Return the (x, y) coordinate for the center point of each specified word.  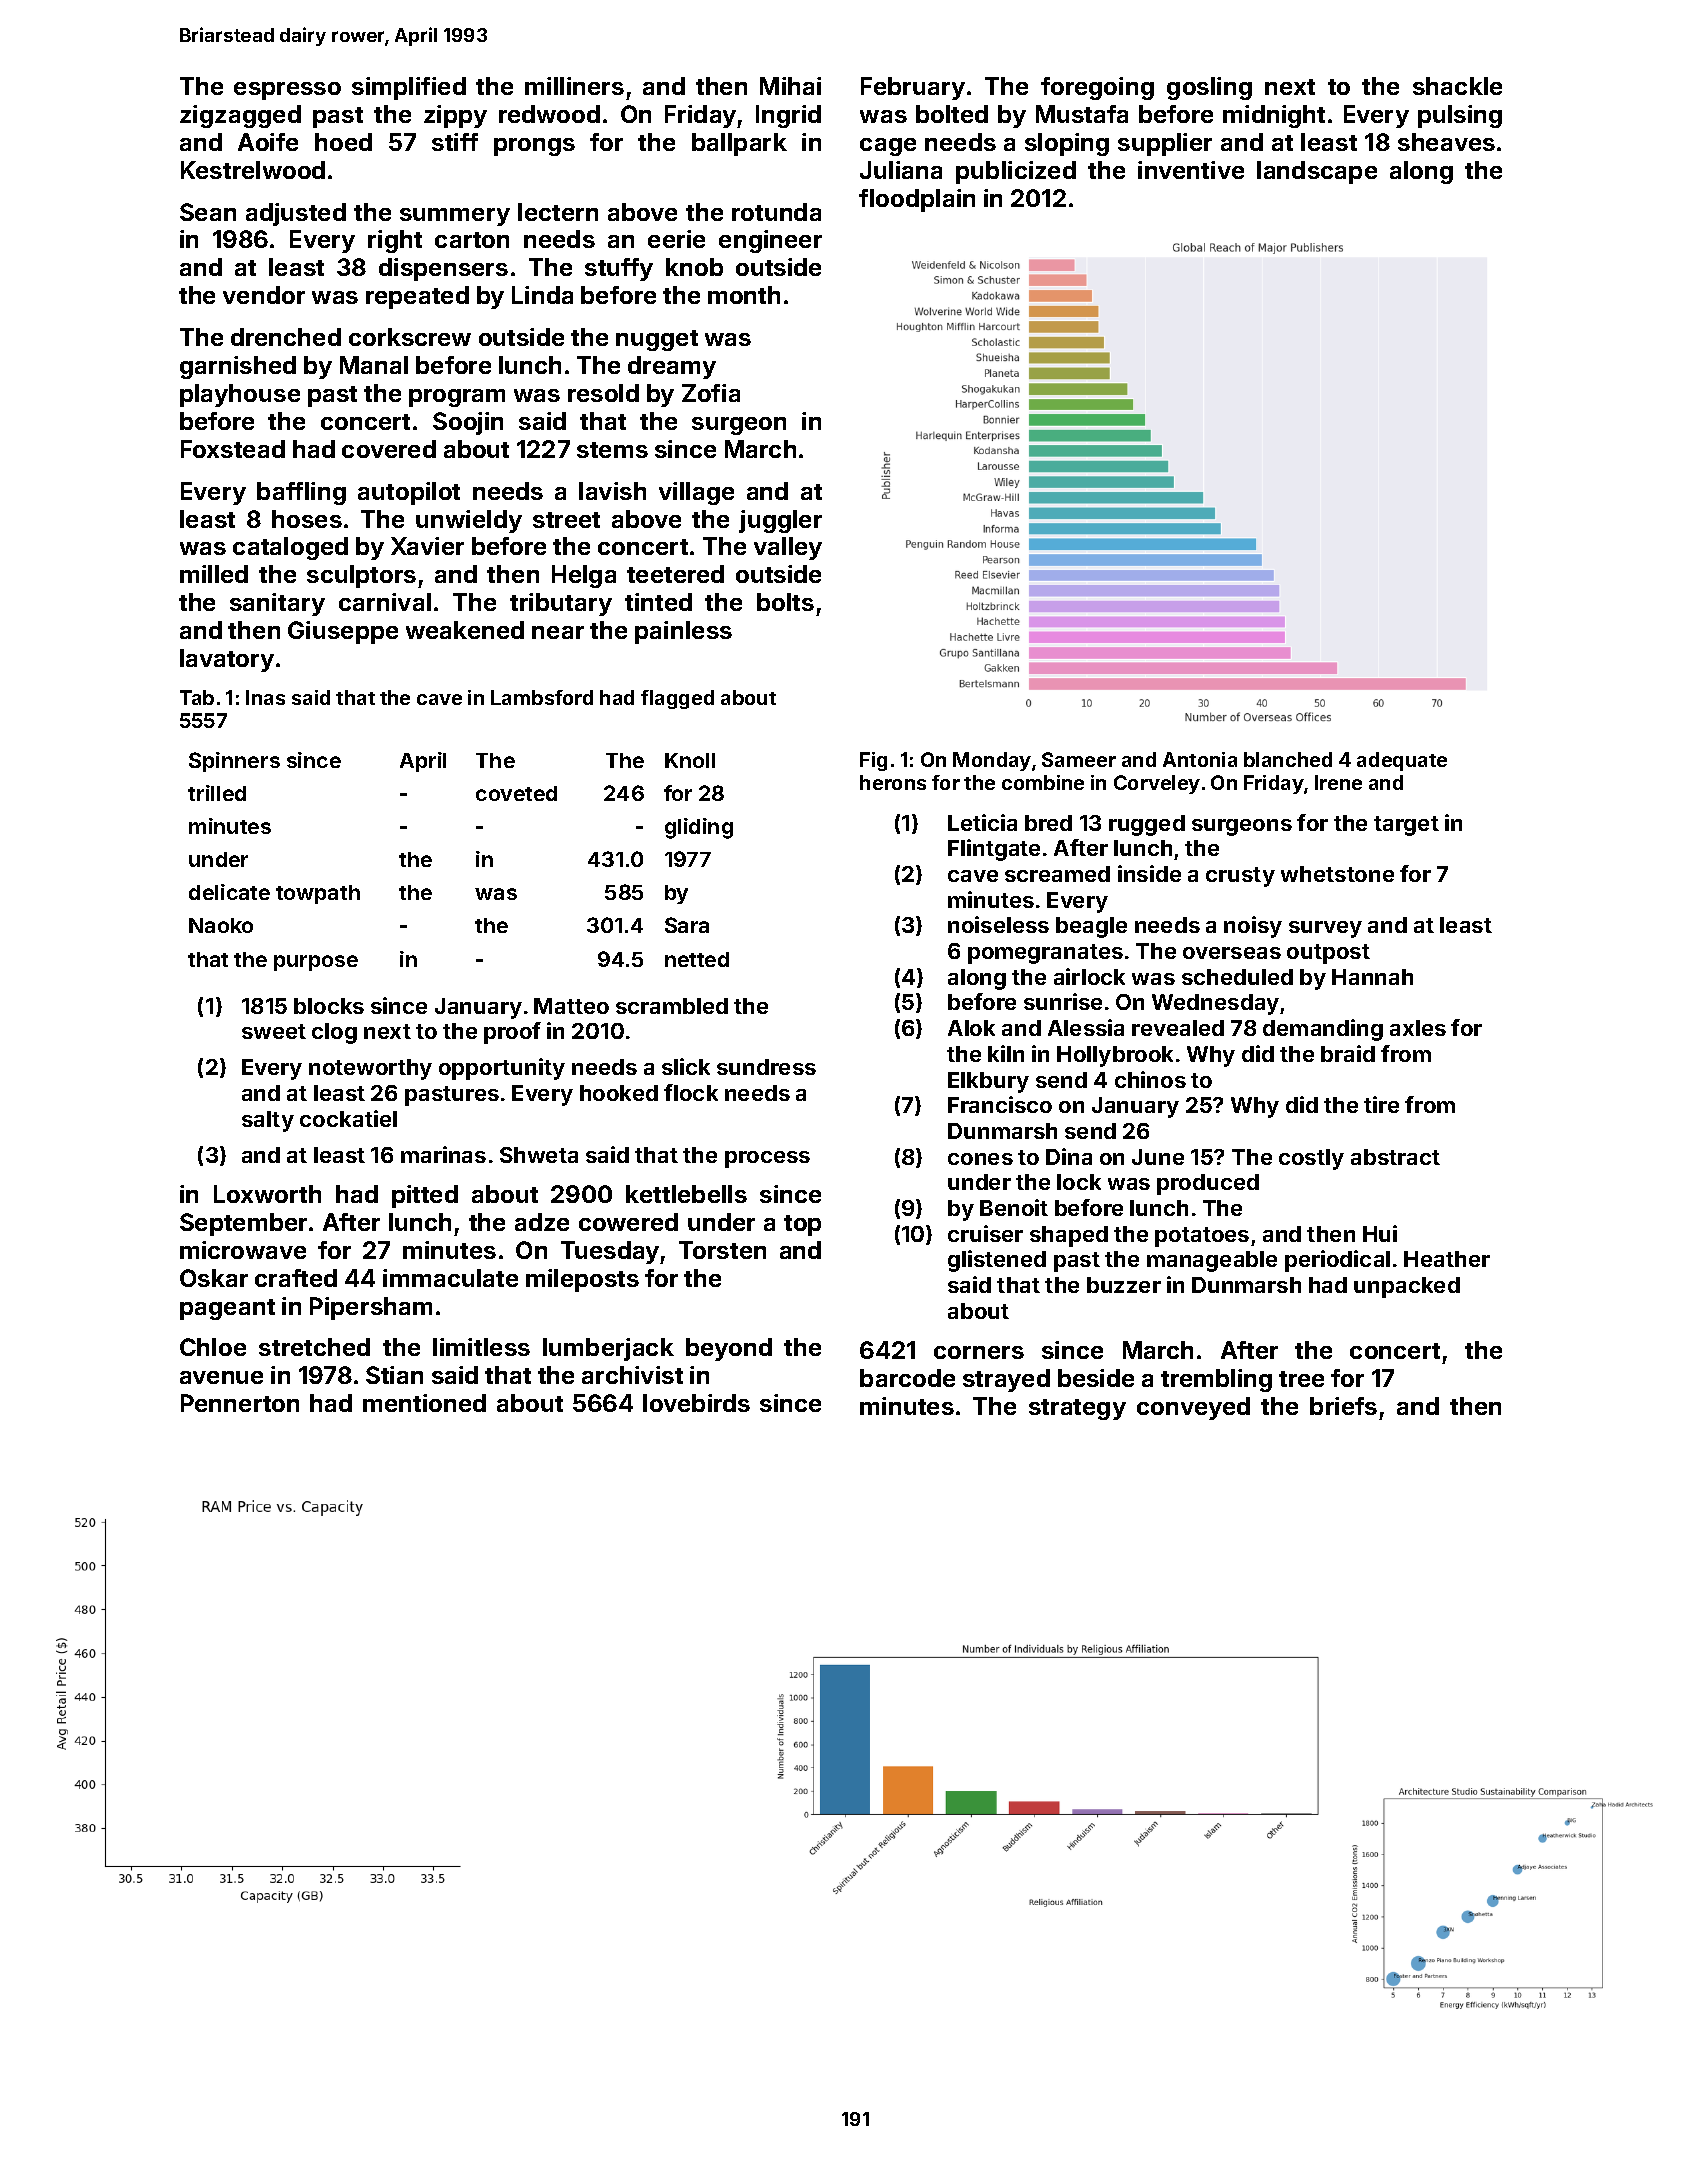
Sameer (1079, 759)
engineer (770, 241)
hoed (343, 142)
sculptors (361, 576)
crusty (1240, 877)
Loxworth (267, 1194)
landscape (1317, 172)
